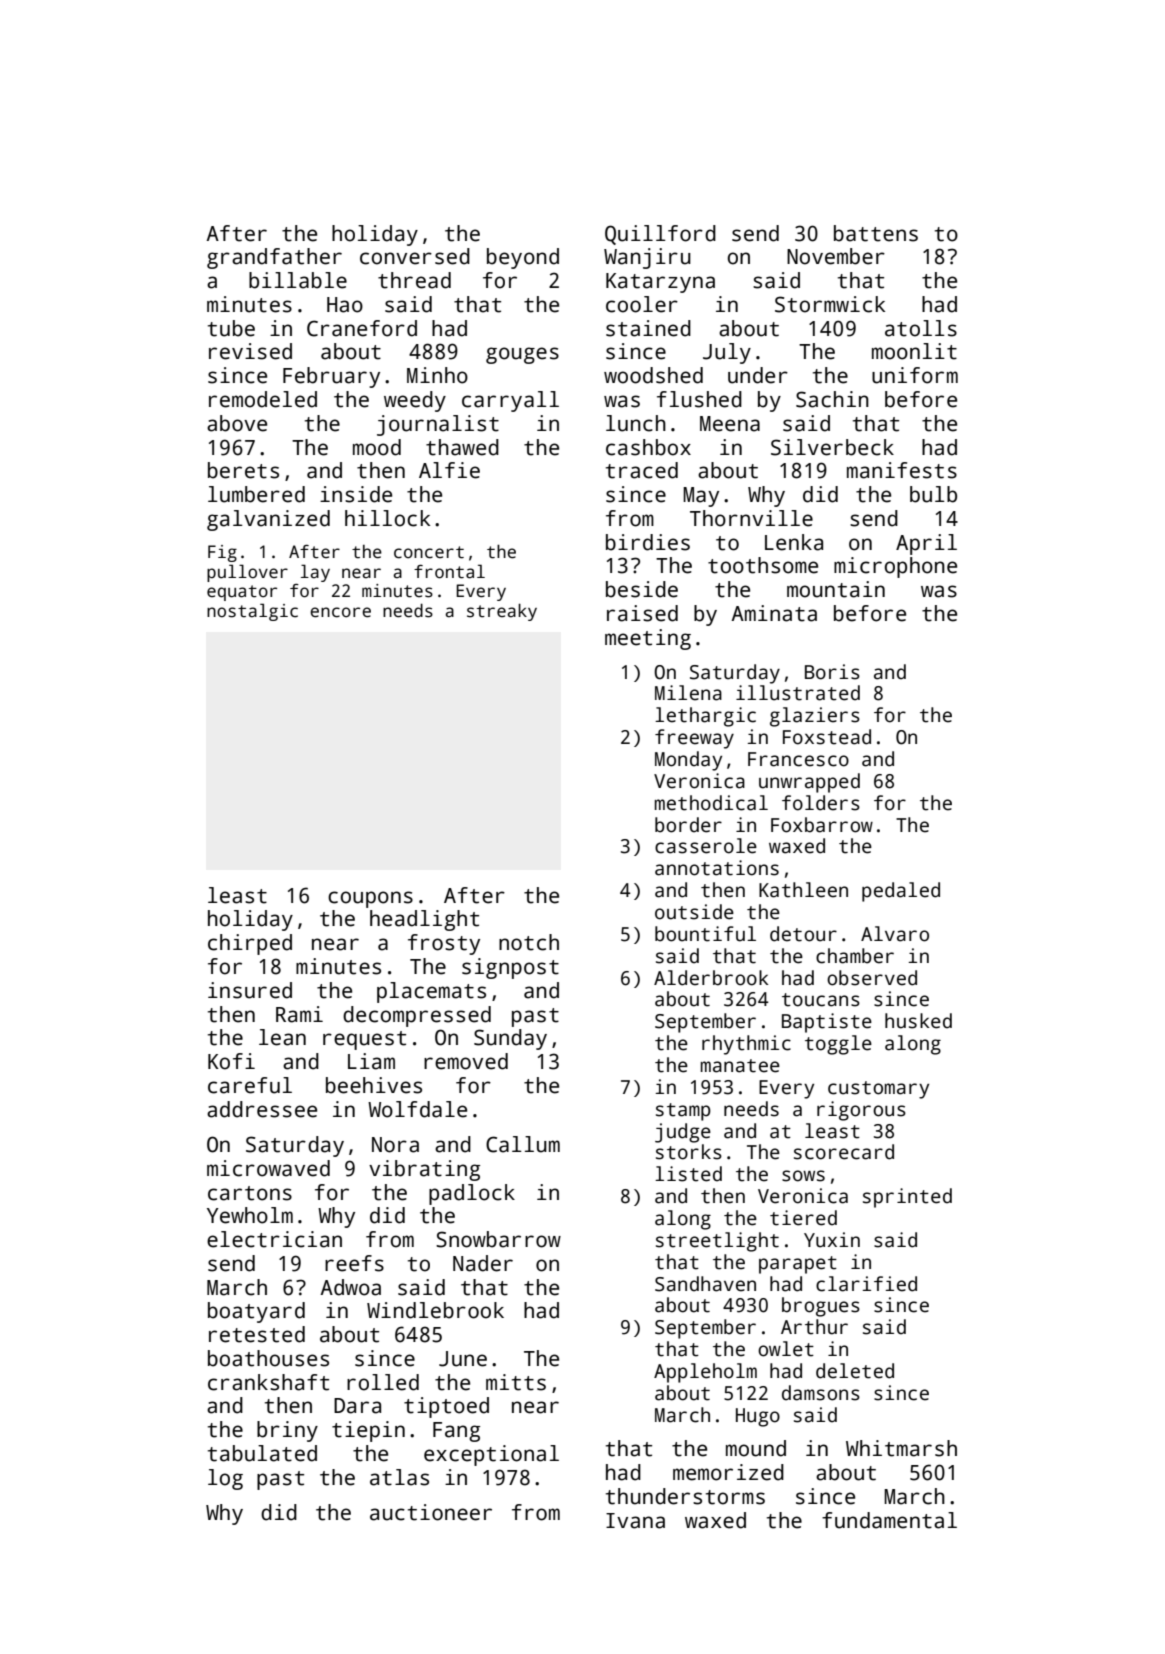 The width and height of the screenshot is (1165, 1654). Describe the element at coordinates (435, 1310) in the screenshot. I see `Windlebrook` at that location.
